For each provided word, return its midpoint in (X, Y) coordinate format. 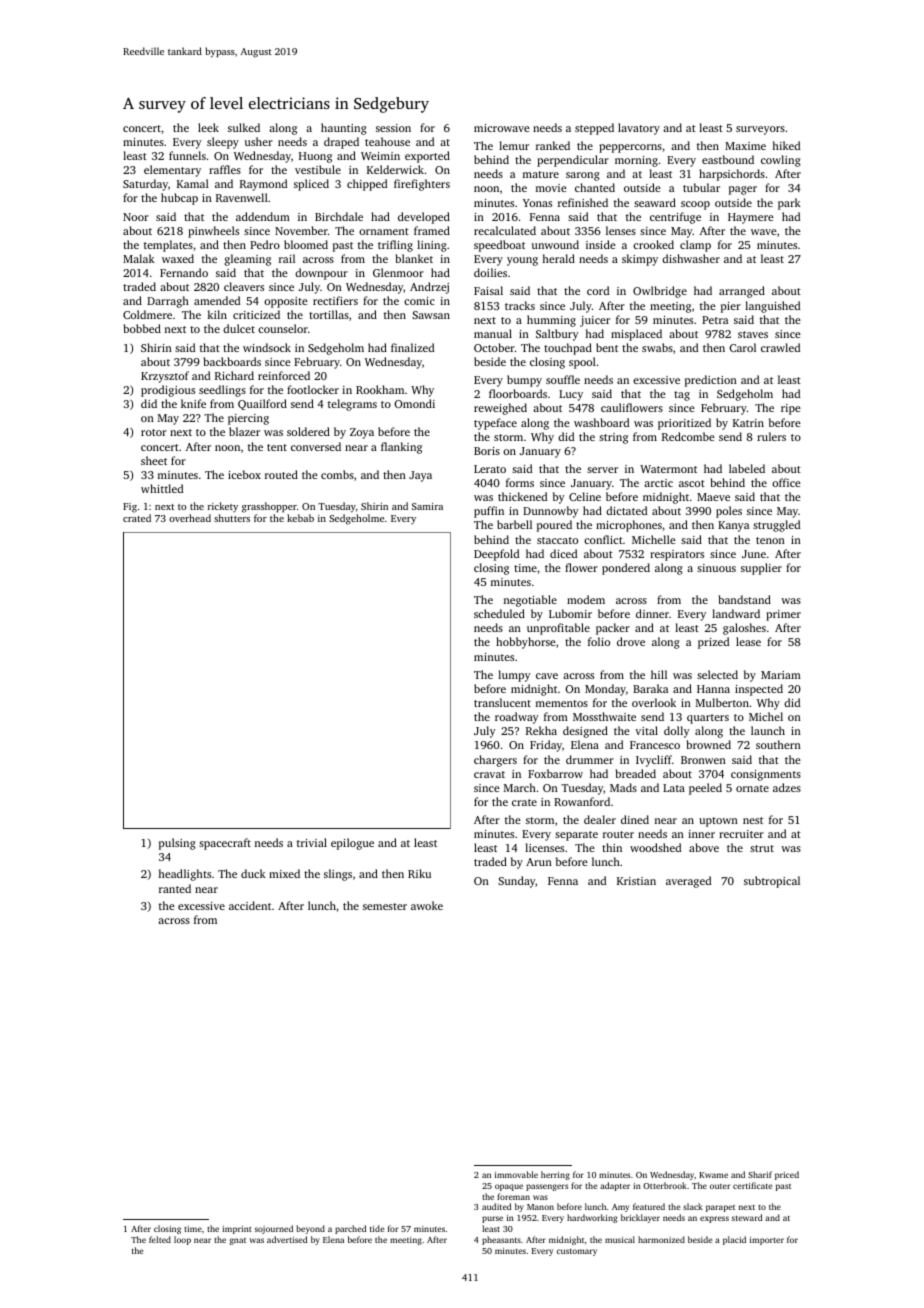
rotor (154, 432)
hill (659, 674)
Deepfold (496, 555)
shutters (232, 518)
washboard (601, 422)
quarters (708, 719)
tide (377, 1228)
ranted (175, 888)
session (393, 128)
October (494, 347)
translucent (502, 702)
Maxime (745, 146)
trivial (312, 842)
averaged (688, 882)
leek (208, 127)
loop (182, 1240)
